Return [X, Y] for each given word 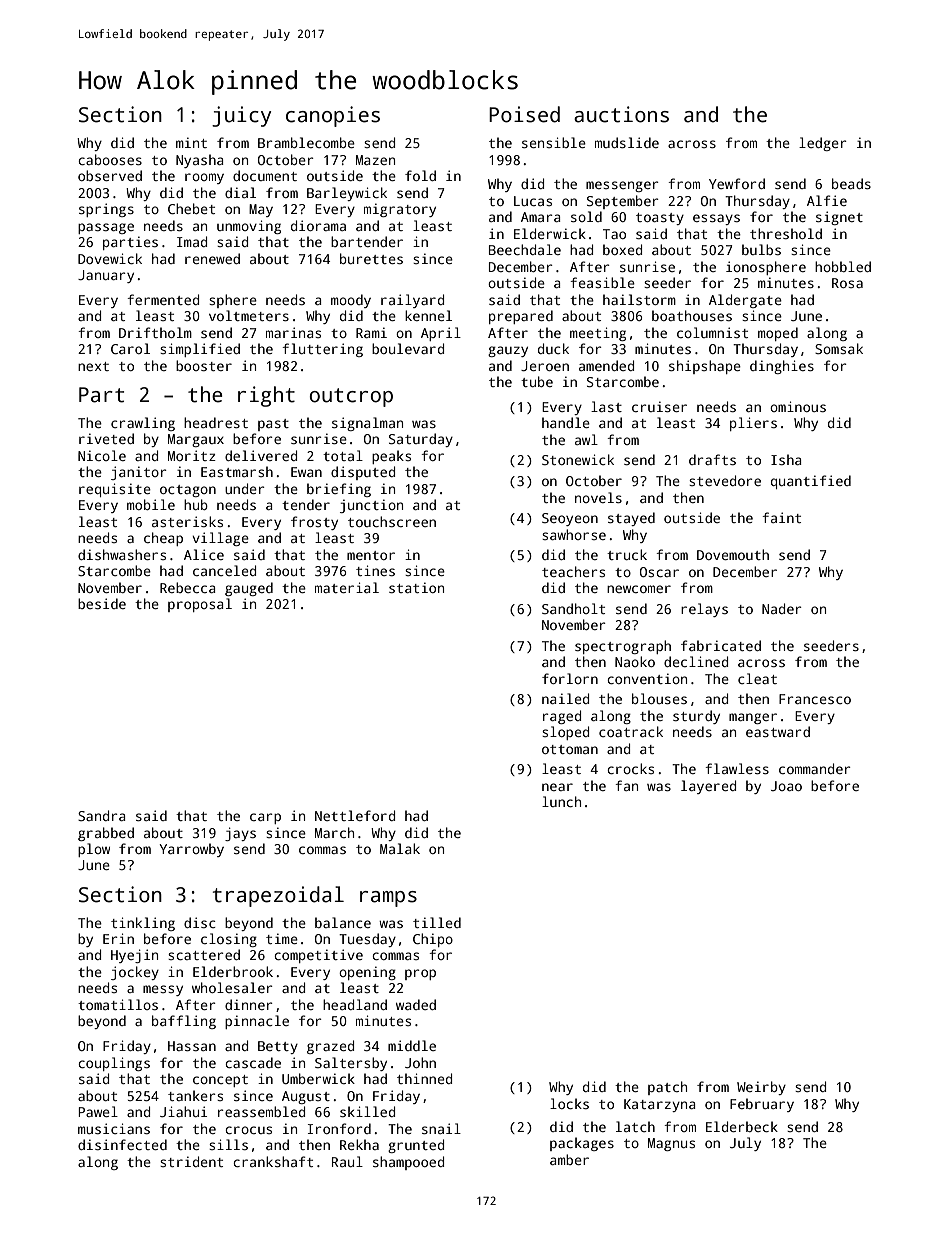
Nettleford [355, 815]
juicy [241, 116]
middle [412, 1045]
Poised [524, 114]
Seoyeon [570, 519]
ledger [823, 144]
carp [265, 818]
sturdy [696, 717]
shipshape [705, 367]
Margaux [196, 440]
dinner [249, 1004]
